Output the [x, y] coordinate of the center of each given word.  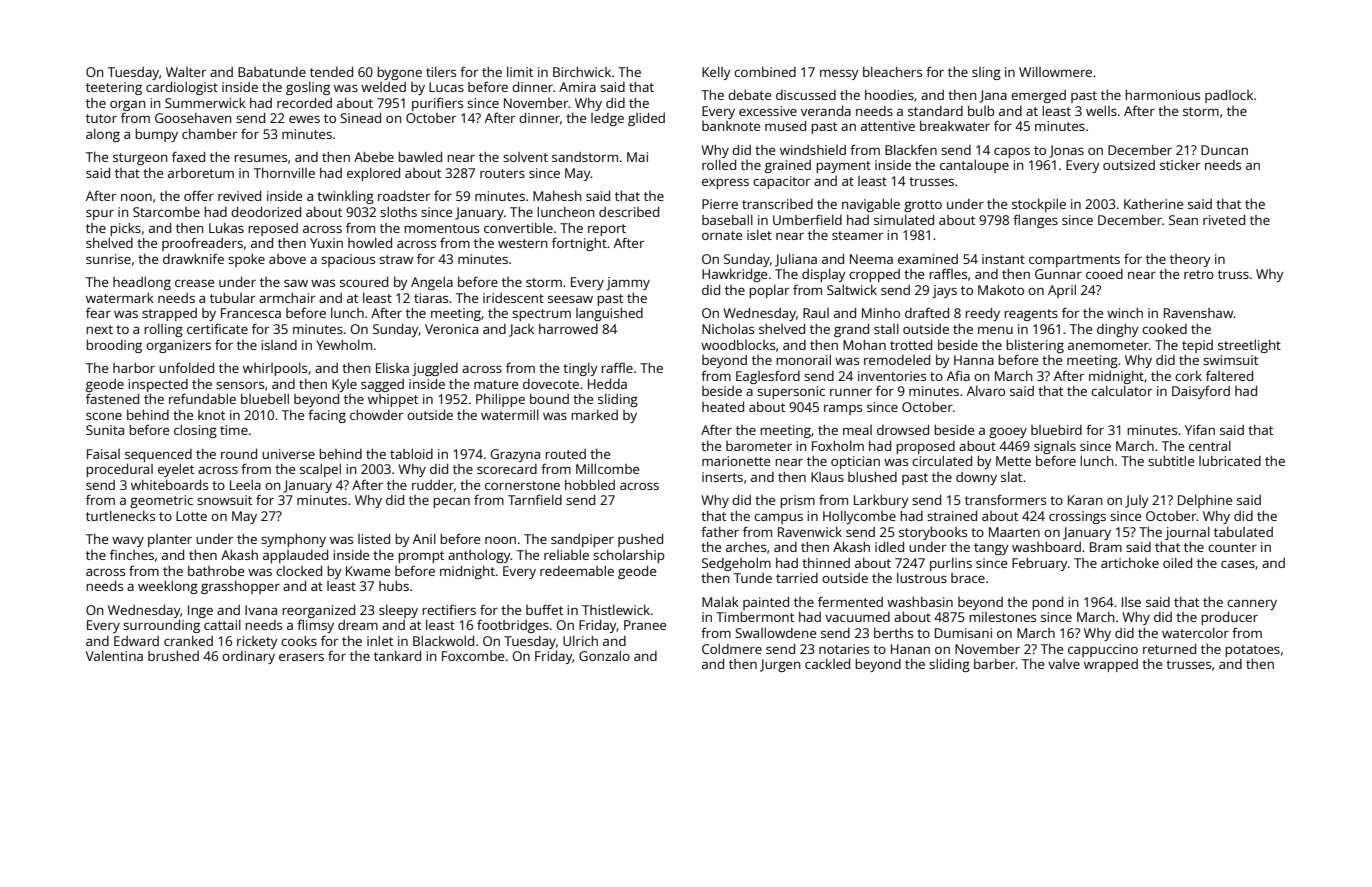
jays [944, 291]
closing [195, 431]
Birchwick [582, 72]
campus [778, 519]
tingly [580, 369]
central [1210, 446]
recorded [304, 102]
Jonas [1066, 151]
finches [132, 554]
